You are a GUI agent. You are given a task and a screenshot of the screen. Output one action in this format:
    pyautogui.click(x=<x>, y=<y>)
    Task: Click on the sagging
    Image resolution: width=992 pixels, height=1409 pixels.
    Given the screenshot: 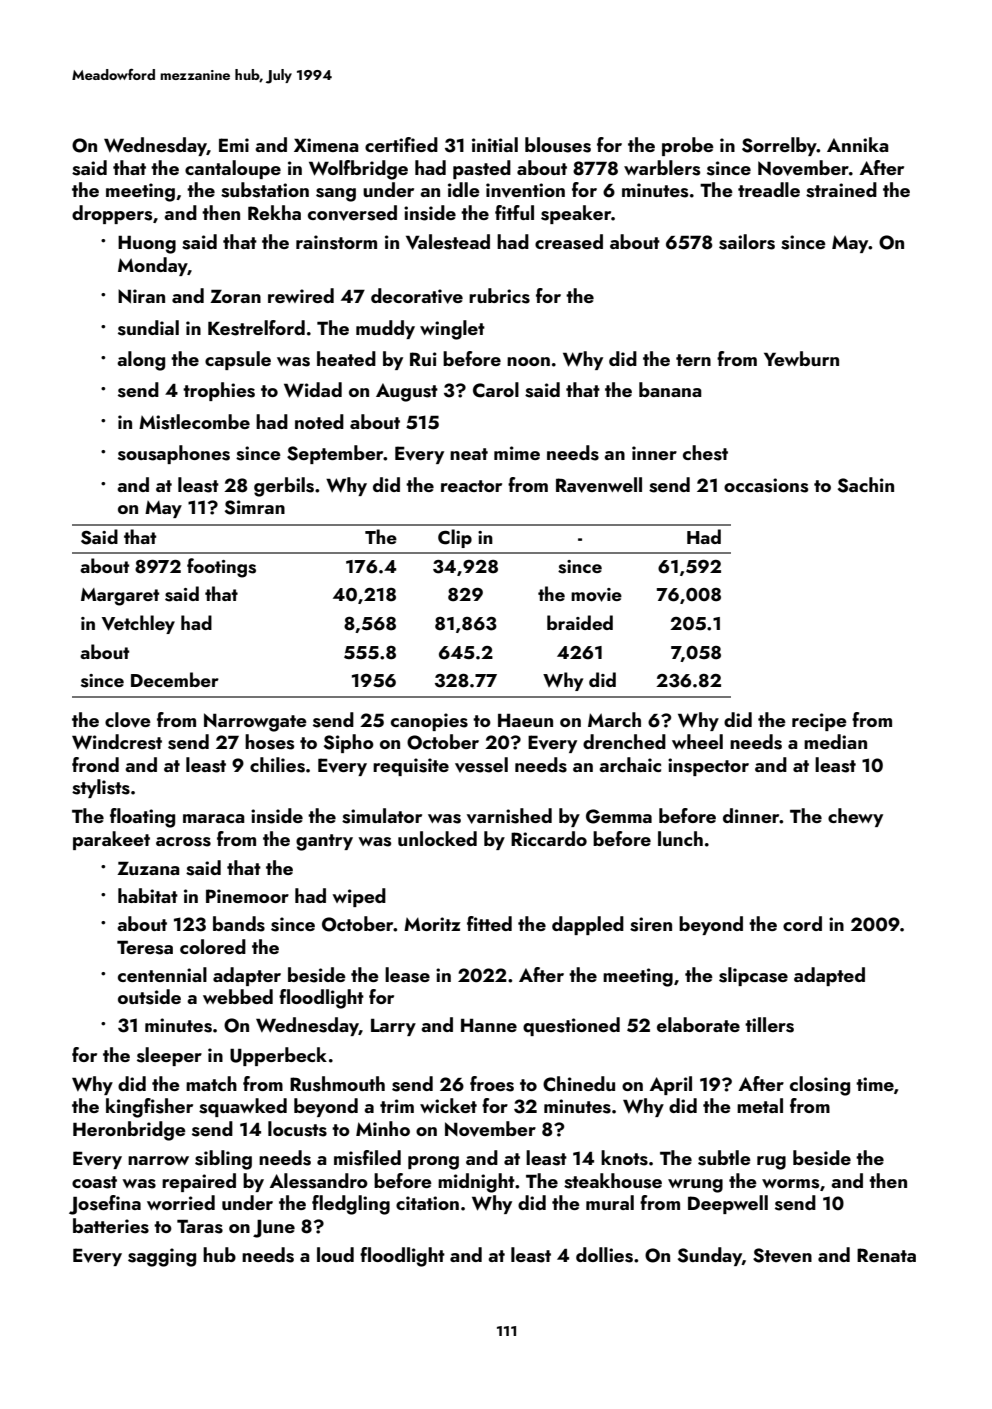 What is the action you would take?
    pyautogui.click(x=162, y=1257)
